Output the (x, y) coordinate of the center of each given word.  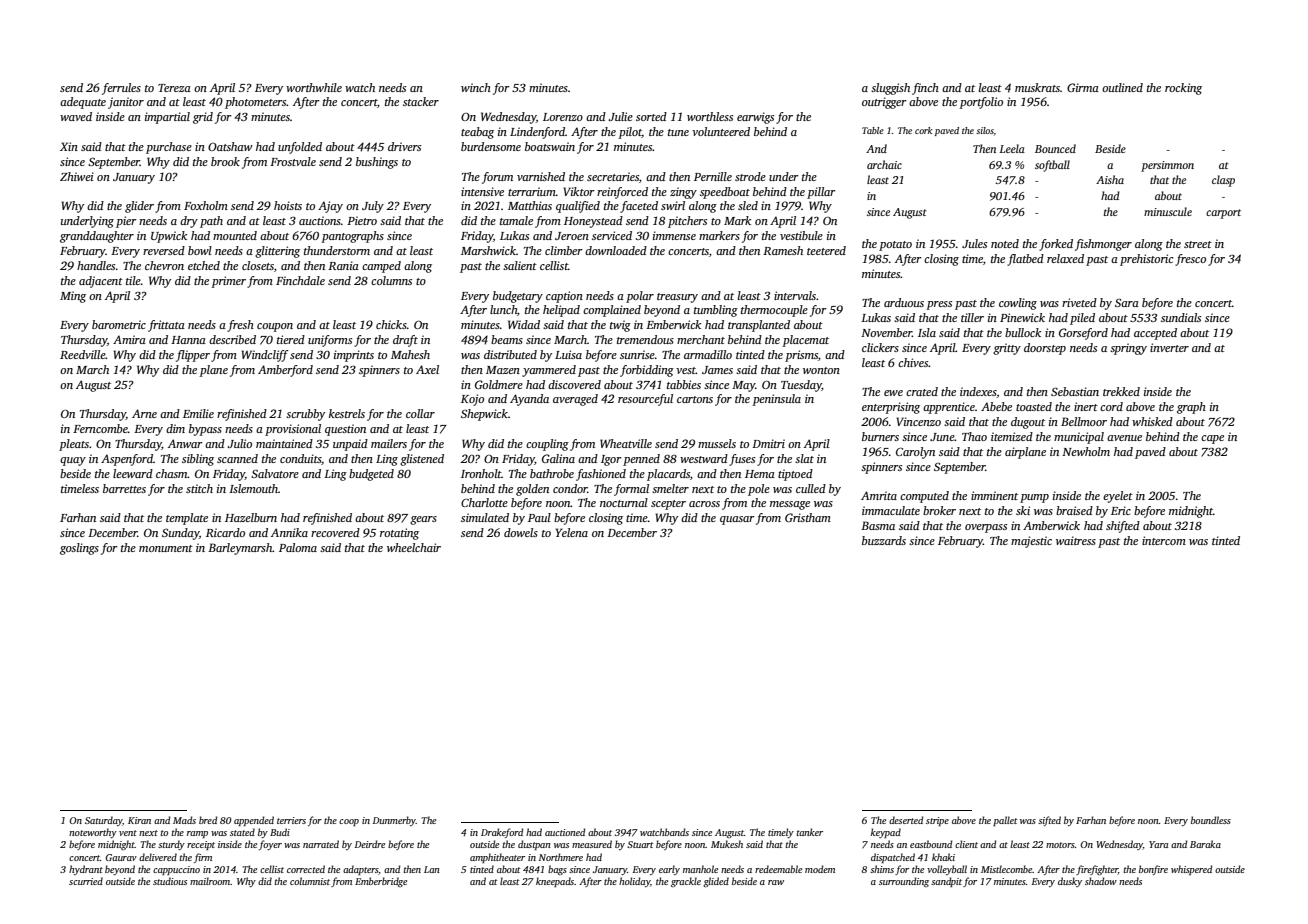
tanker (809, 832)
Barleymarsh (240, 549)
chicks (391, 324)
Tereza (174, 88)
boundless (1211, 820)
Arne (144, 413)
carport (1223, 214)
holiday (634, 882)
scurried (86, 881)
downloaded (616, 250)
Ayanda (529, 400)
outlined (1122, 87)
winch (476, 87)
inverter (1169, 347)
